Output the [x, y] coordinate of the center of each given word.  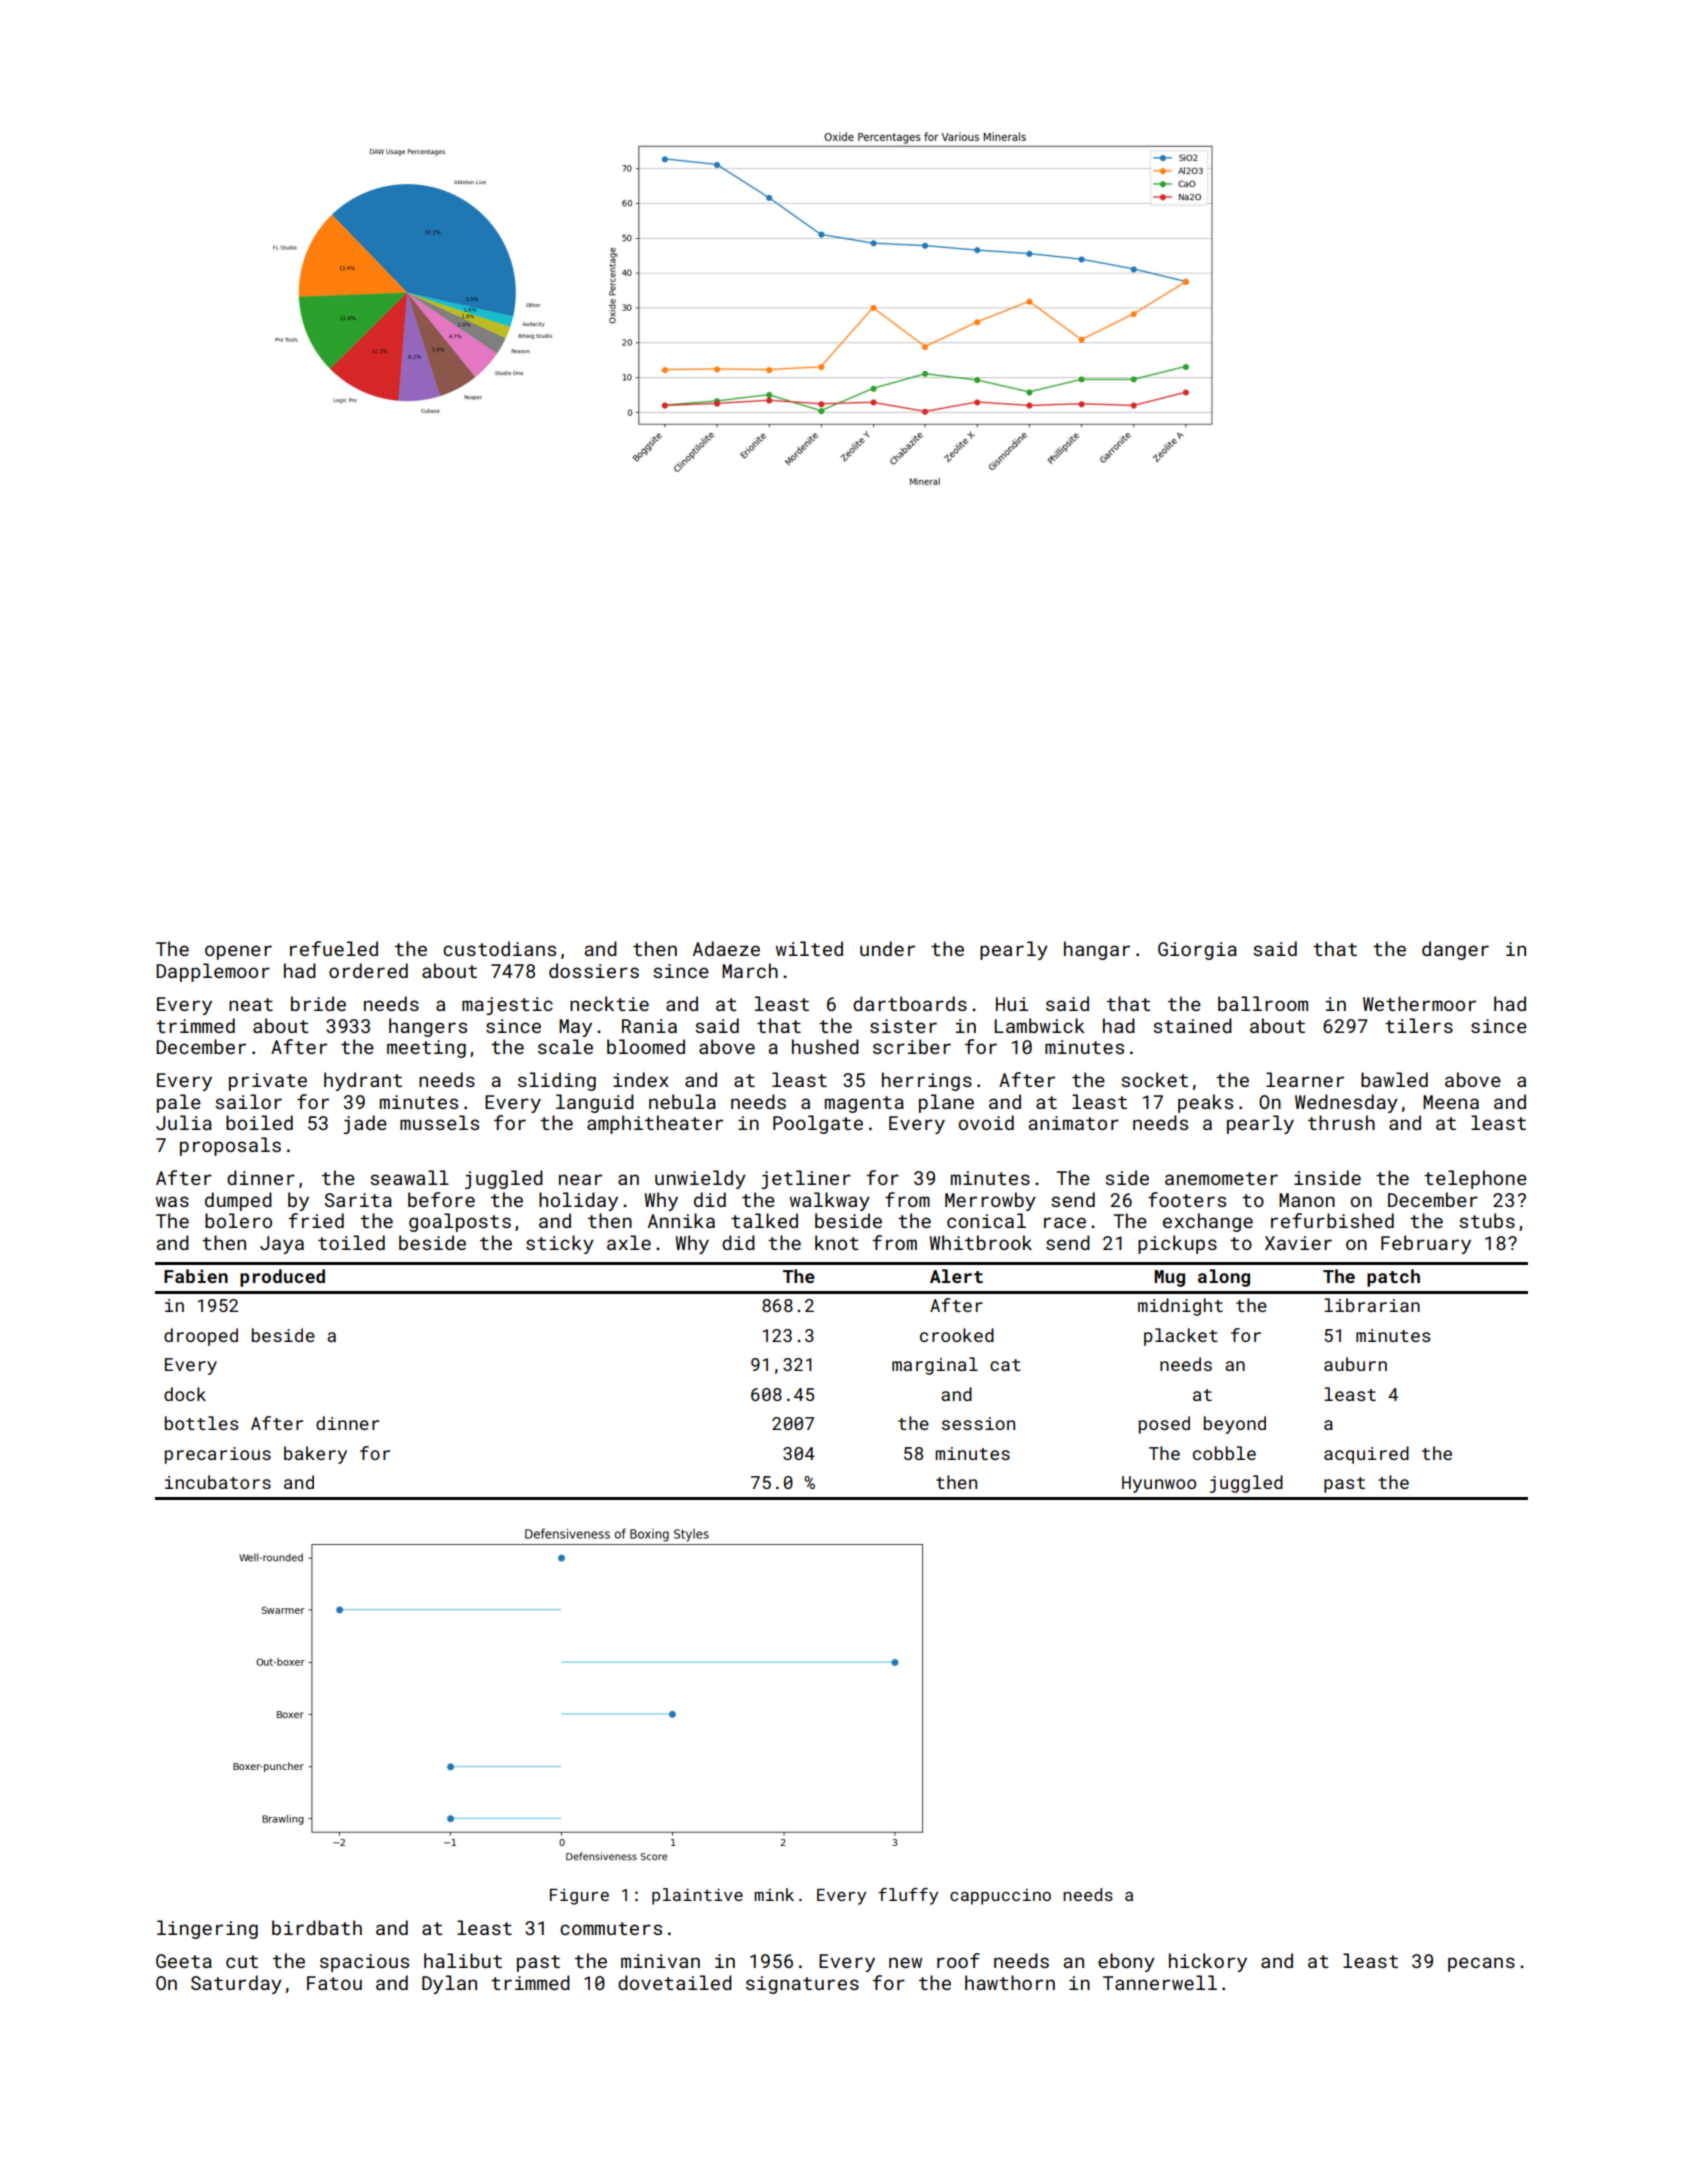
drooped [201, 1337]
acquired [1366, 1455]
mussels [439, 1122]
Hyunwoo [1159, 1484]
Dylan [449, 1984]
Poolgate [818, 1124]
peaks [1205, 1103]
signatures [802, 1985]
